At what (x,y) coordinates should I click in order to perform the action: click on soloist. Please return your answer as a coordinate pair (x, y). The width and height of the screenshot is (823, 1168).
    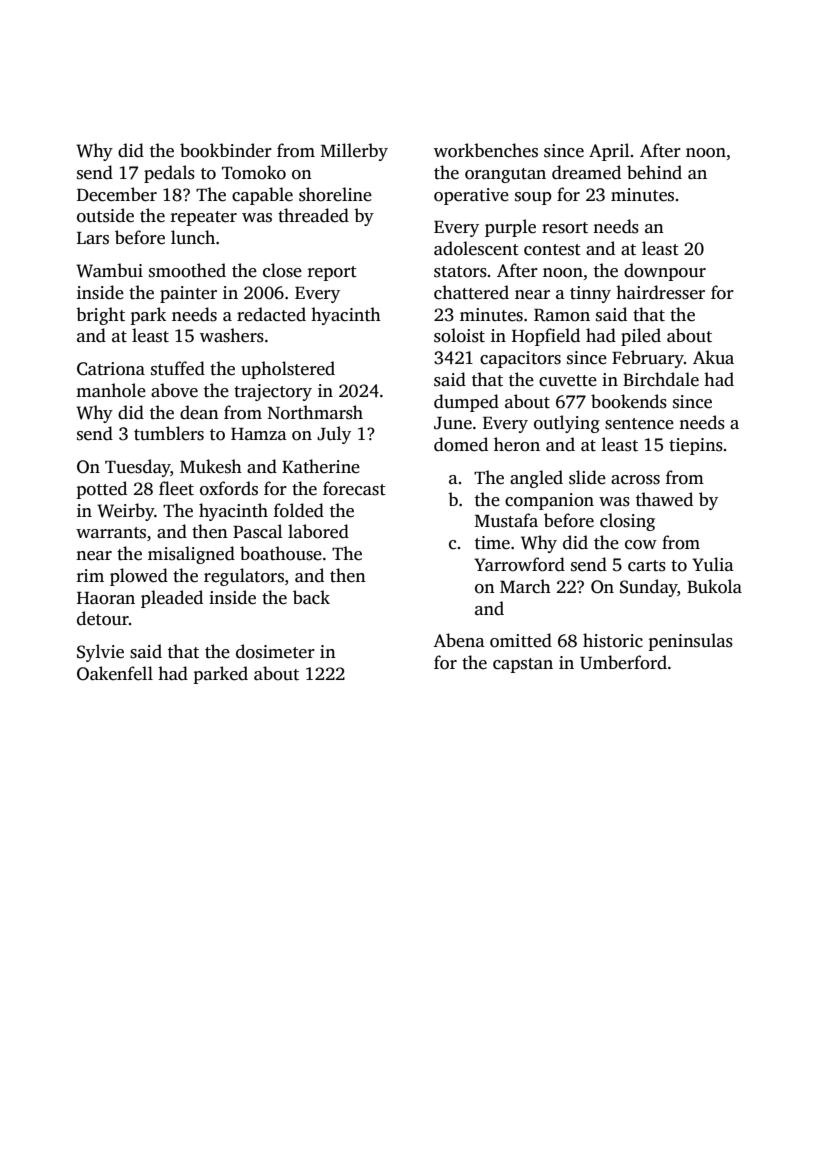
    Looking at the image, I should click on (459, 335).
